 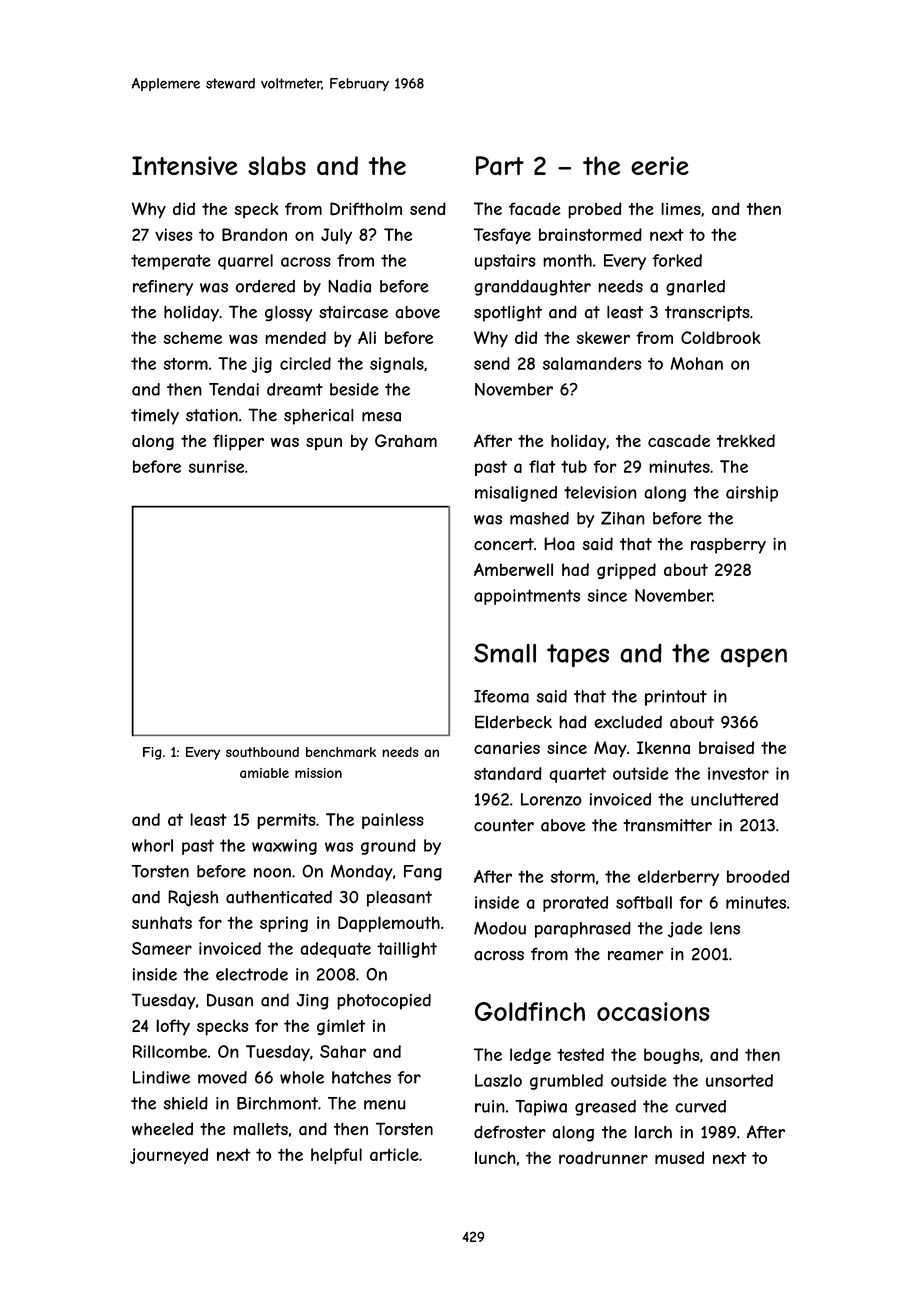 What do you see at coordinates (726, 747) in the screenshot?
I see `braised` at bounding box center [726, 747].
